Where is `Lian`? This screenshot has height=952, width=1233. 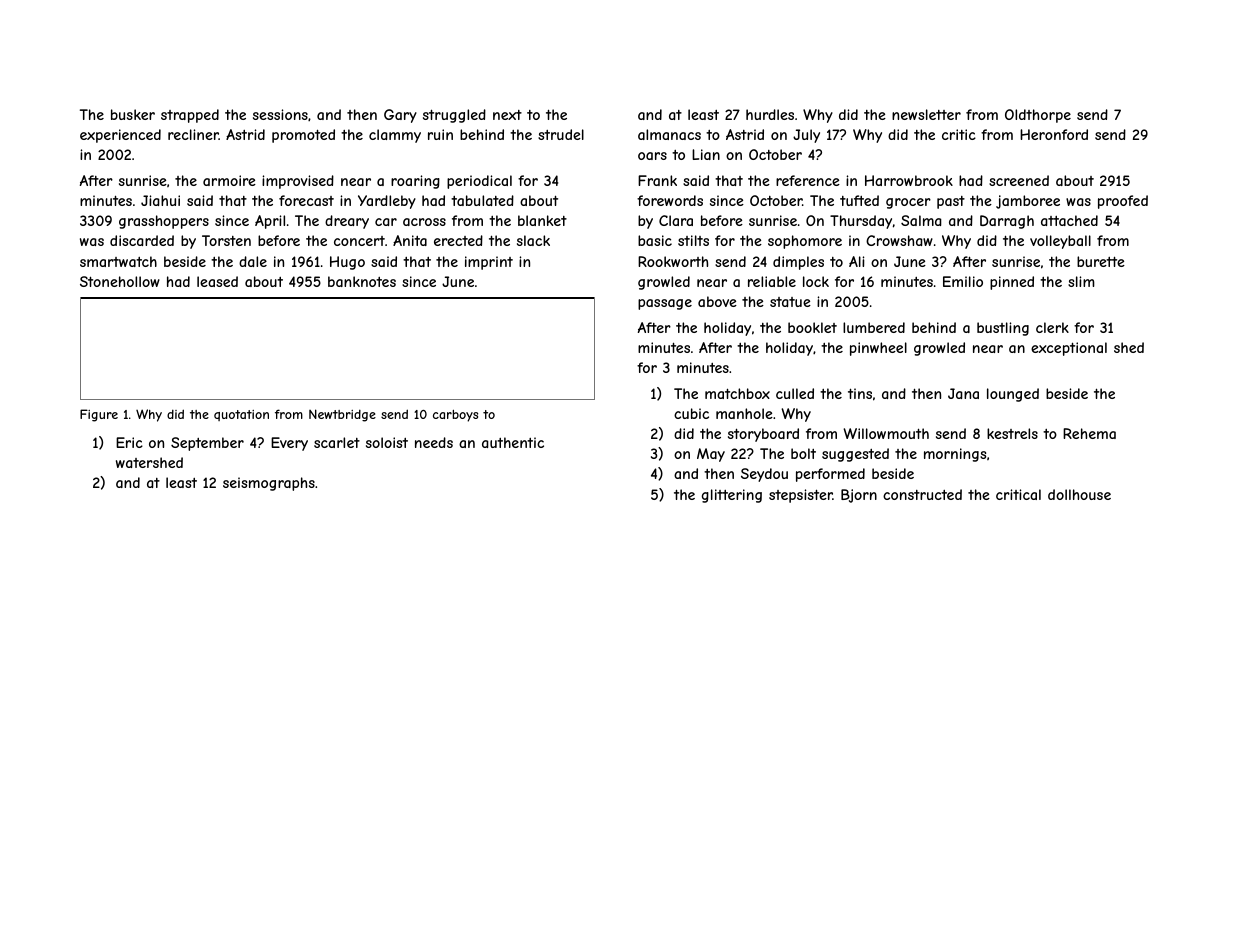
Lian is located at coordinates (706, 154).
